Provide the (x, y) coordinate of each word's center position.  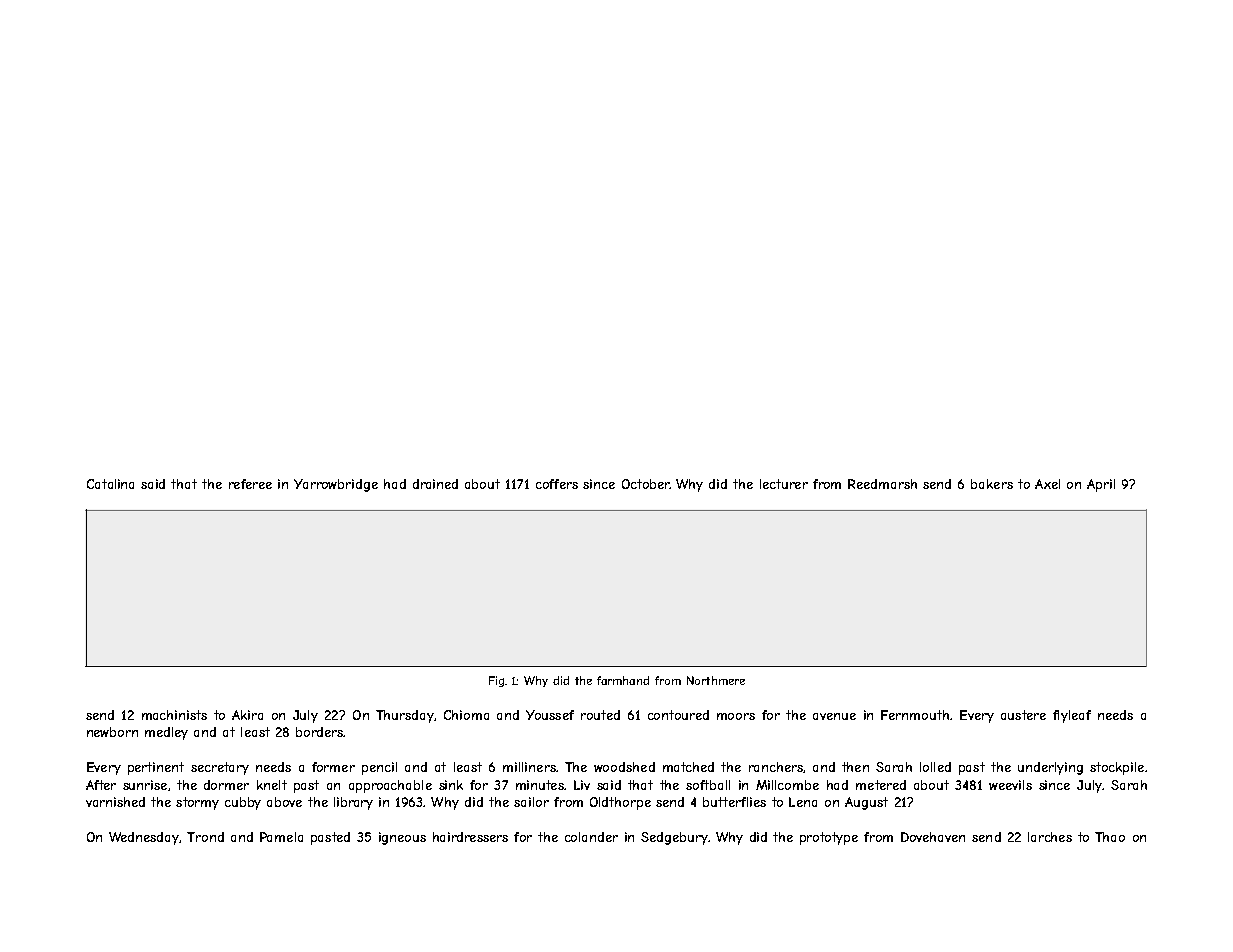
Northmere (716, 680)
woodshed (624, 767)
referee (250, 484)
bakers (992, 484)
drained (435, 484)
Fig (496, 681)
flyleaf (1072, 716)
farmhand (623, 680)
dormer (226, 785)
